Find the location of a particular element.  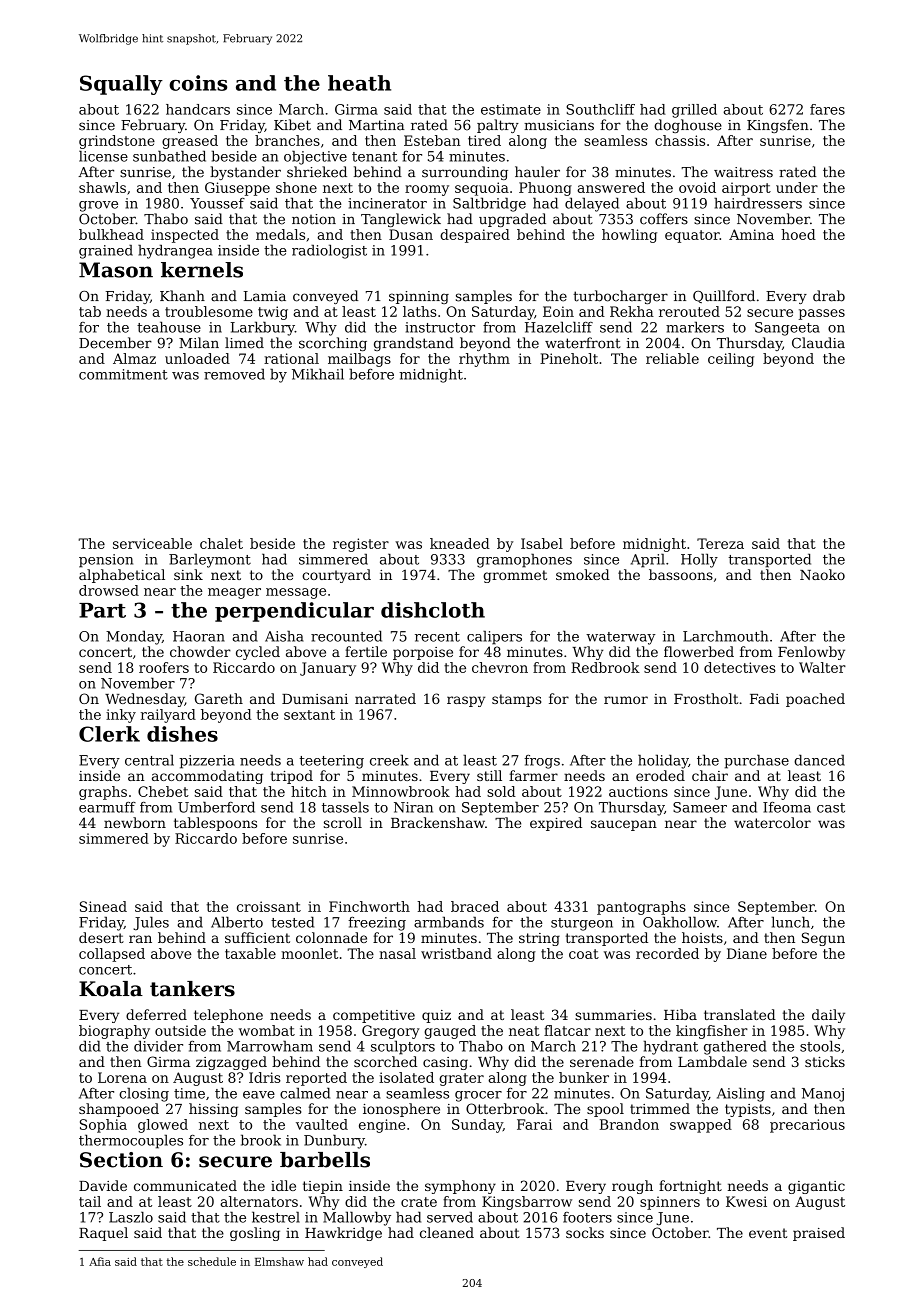

Fenlowby is located at coordinates (811, 653).
